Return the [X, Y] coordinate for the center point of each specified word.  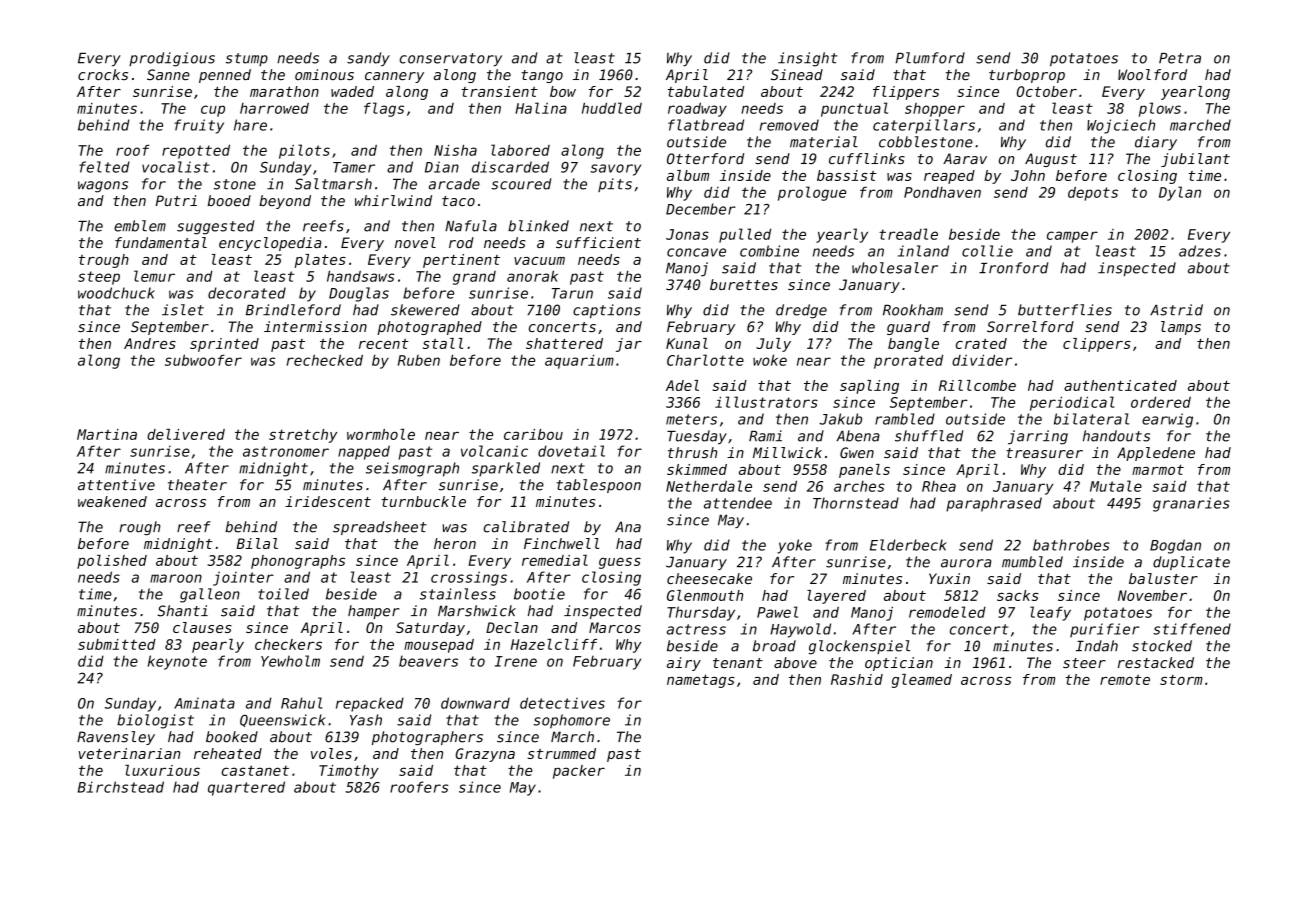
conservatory [451, 59]
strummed [562, 753]
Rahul [302, 703]
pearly [218, 646]
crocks [103, 75]
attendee [738, 503]
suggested [215, 227]
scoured [521, 184]
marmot [1158, 470]
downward [475, 703]
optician [899, 664]
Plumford [930, 58]
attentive [116, 485]
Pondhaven [942, 192]
